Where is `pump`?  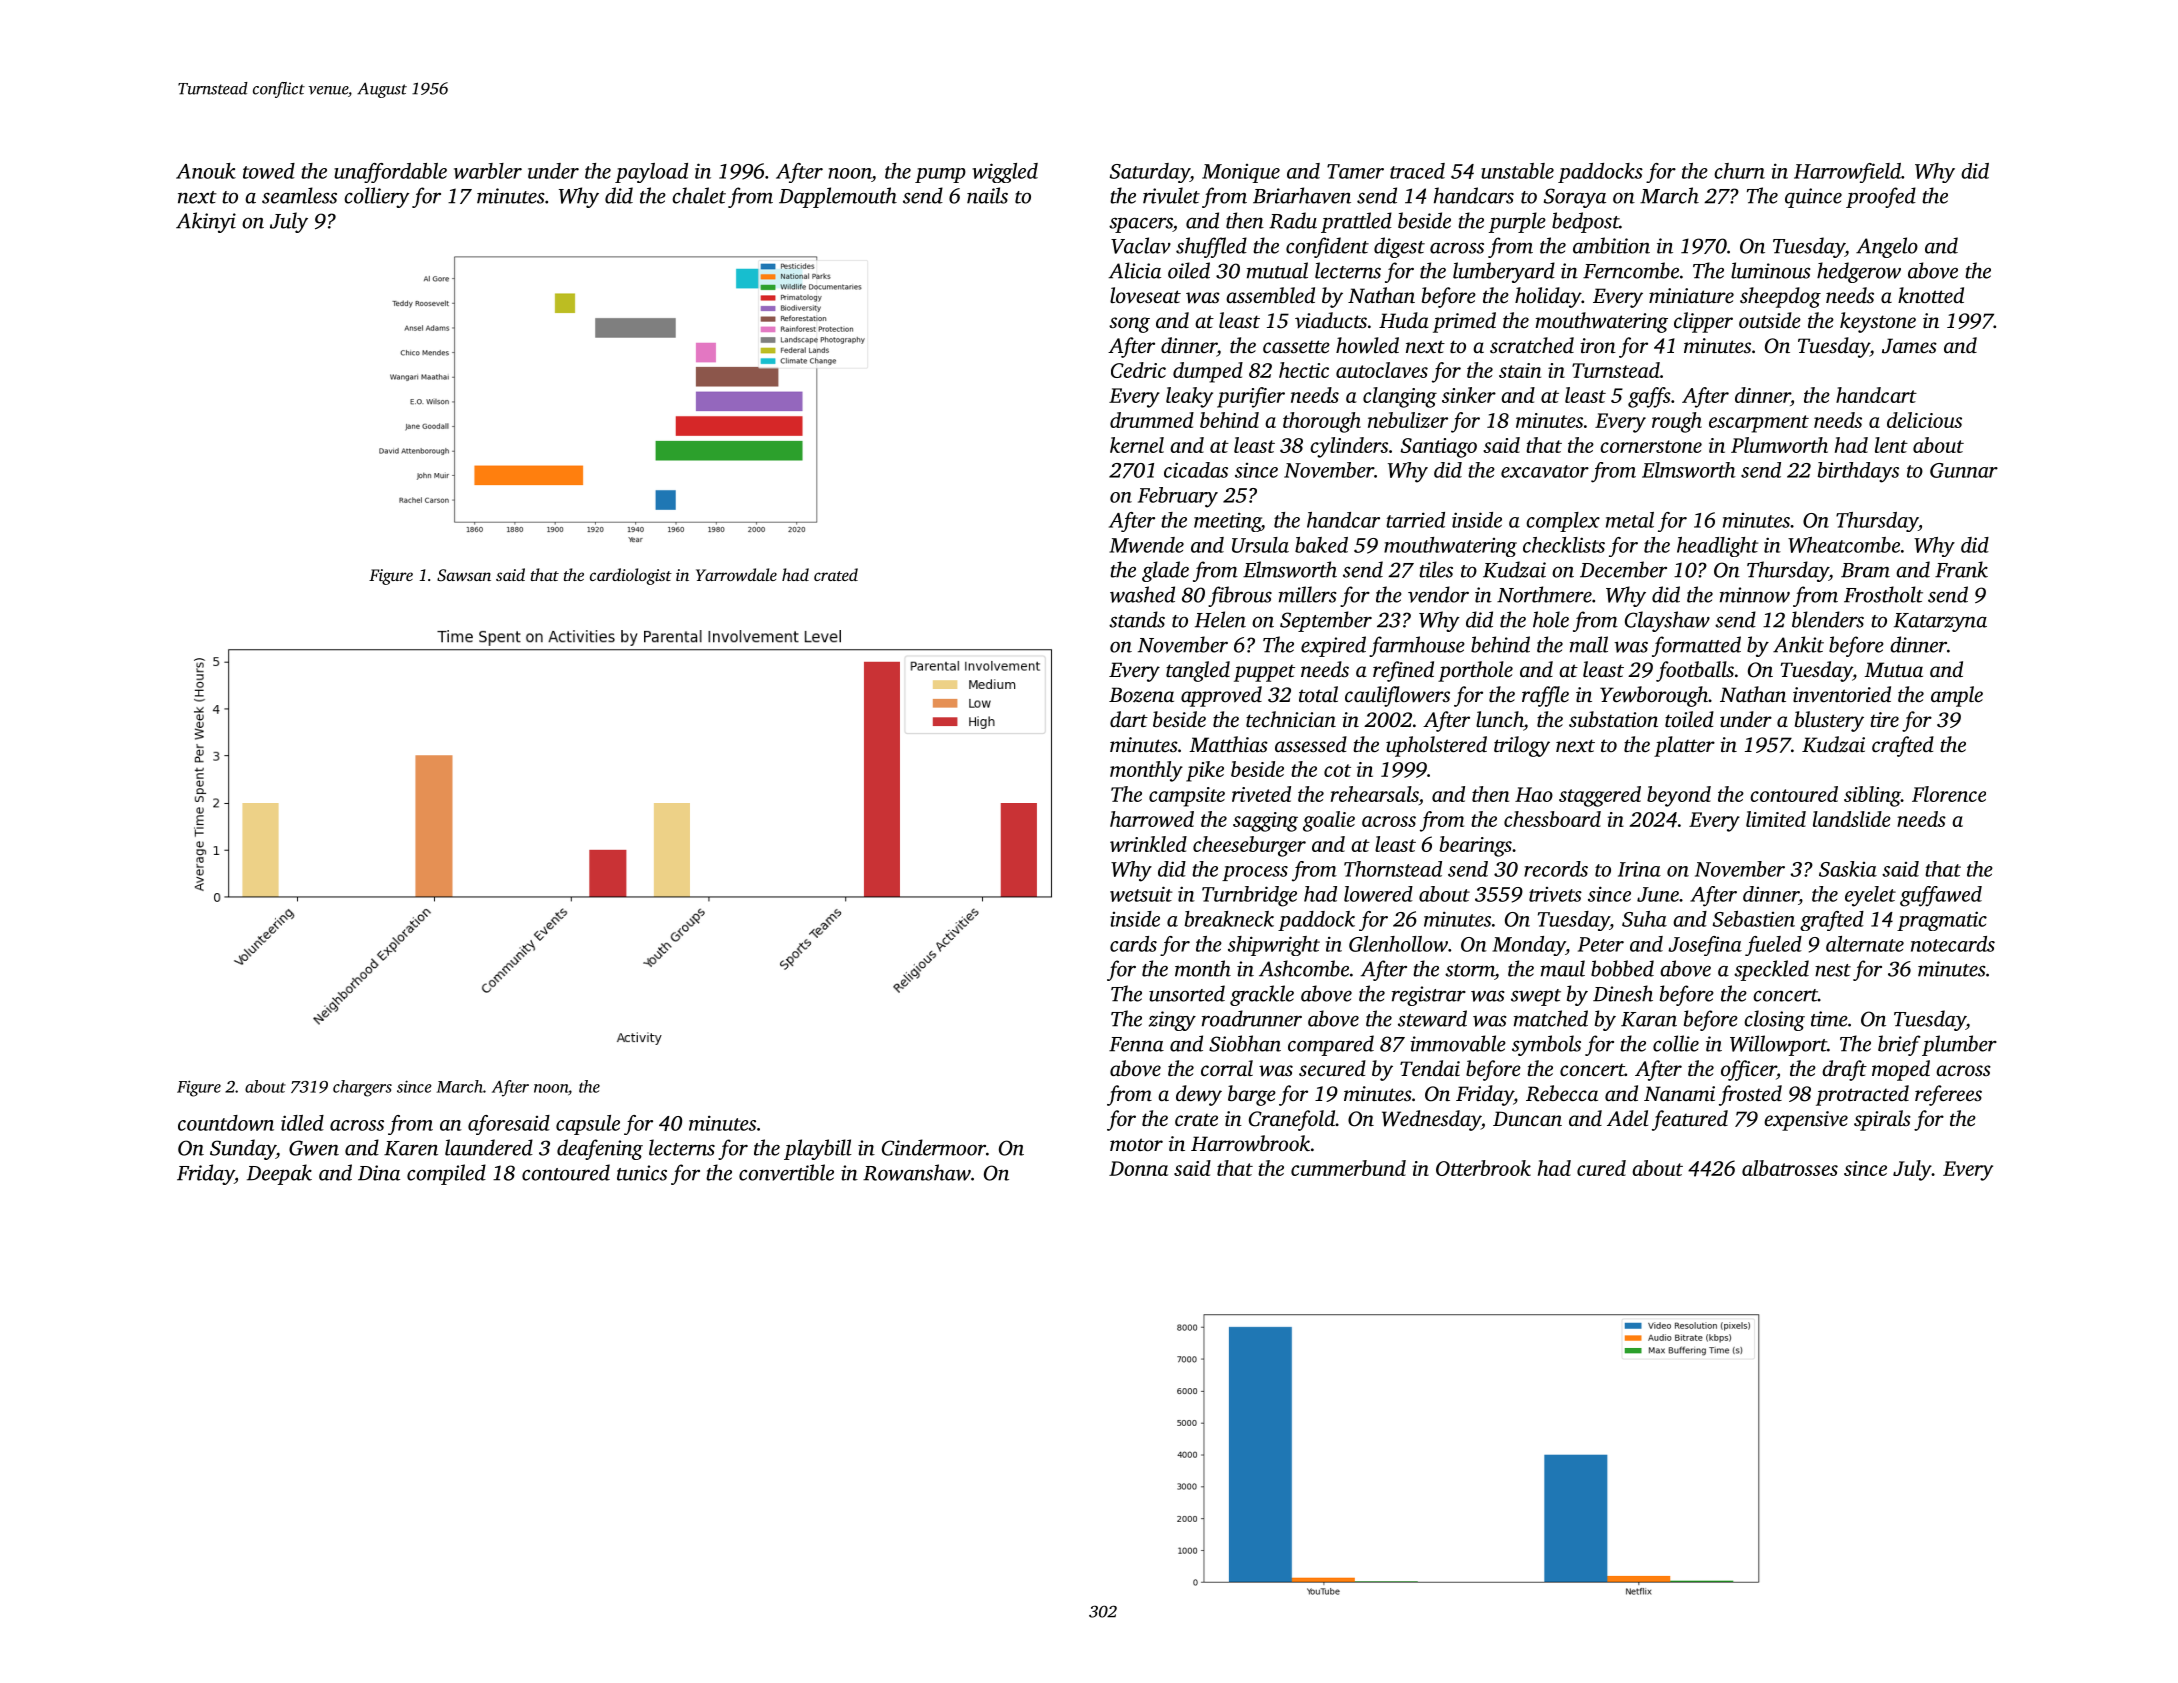
pump is located at coordinates (940, 175).
